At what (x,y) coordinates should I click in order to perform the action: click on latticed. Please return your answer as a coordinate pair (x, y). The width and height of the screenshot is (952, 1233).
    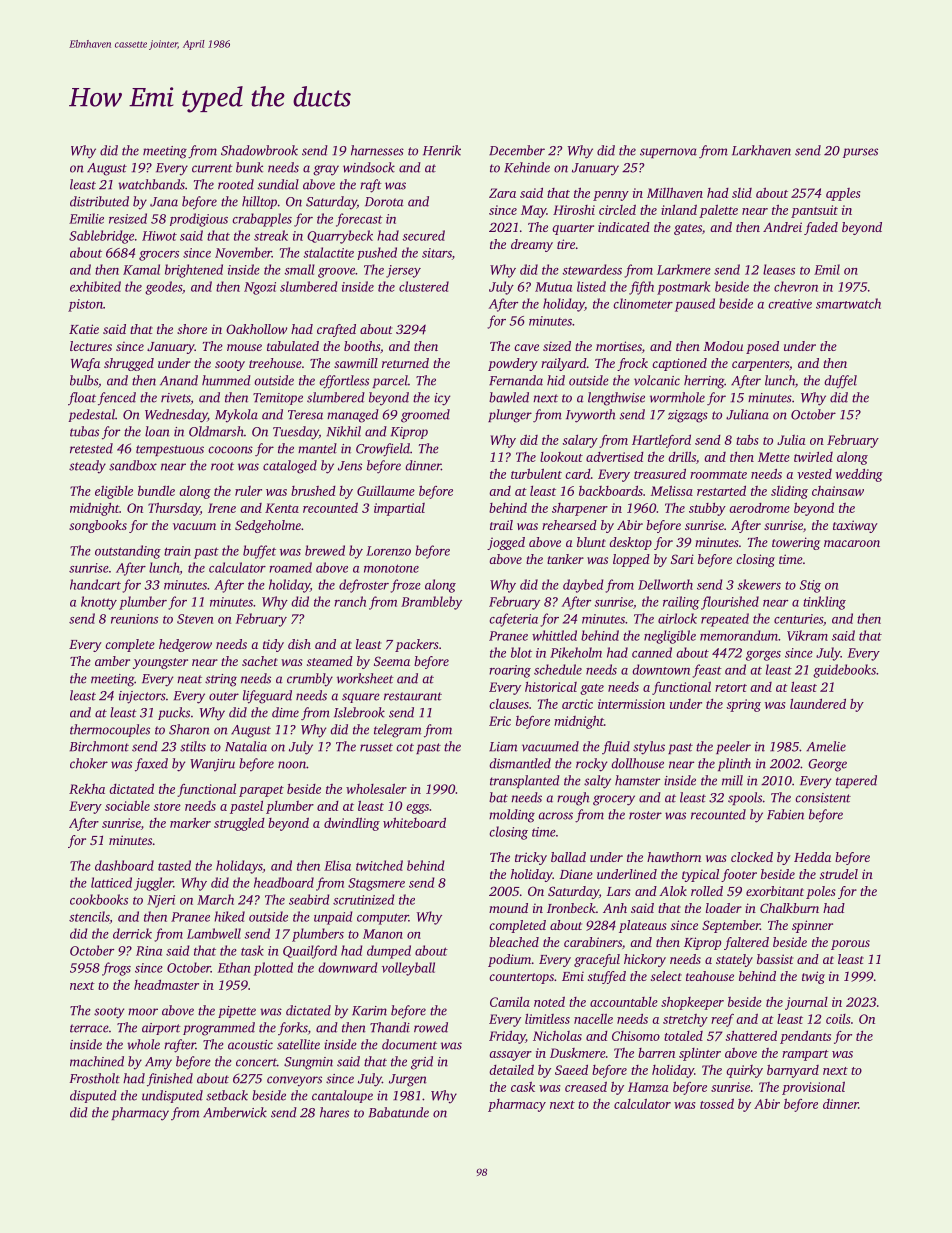
    Looking at the image, I should click on (111, 882).
